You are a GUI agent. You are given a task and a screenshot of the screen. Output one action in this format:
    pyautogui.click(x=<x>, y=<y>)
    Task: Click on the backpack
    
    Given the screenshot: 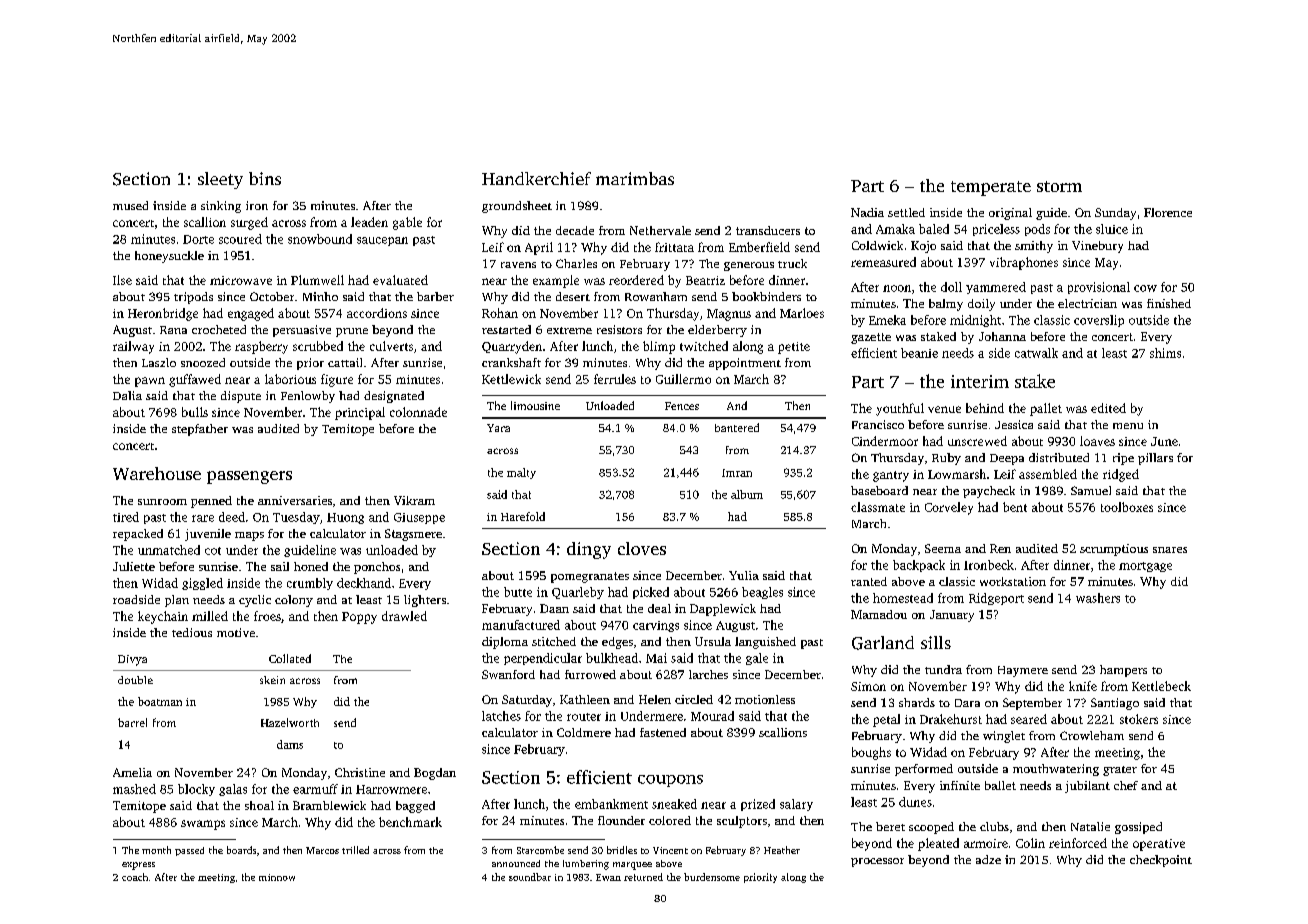 What is the action you would take?
    pyautogui.click(x=919, y=566)
